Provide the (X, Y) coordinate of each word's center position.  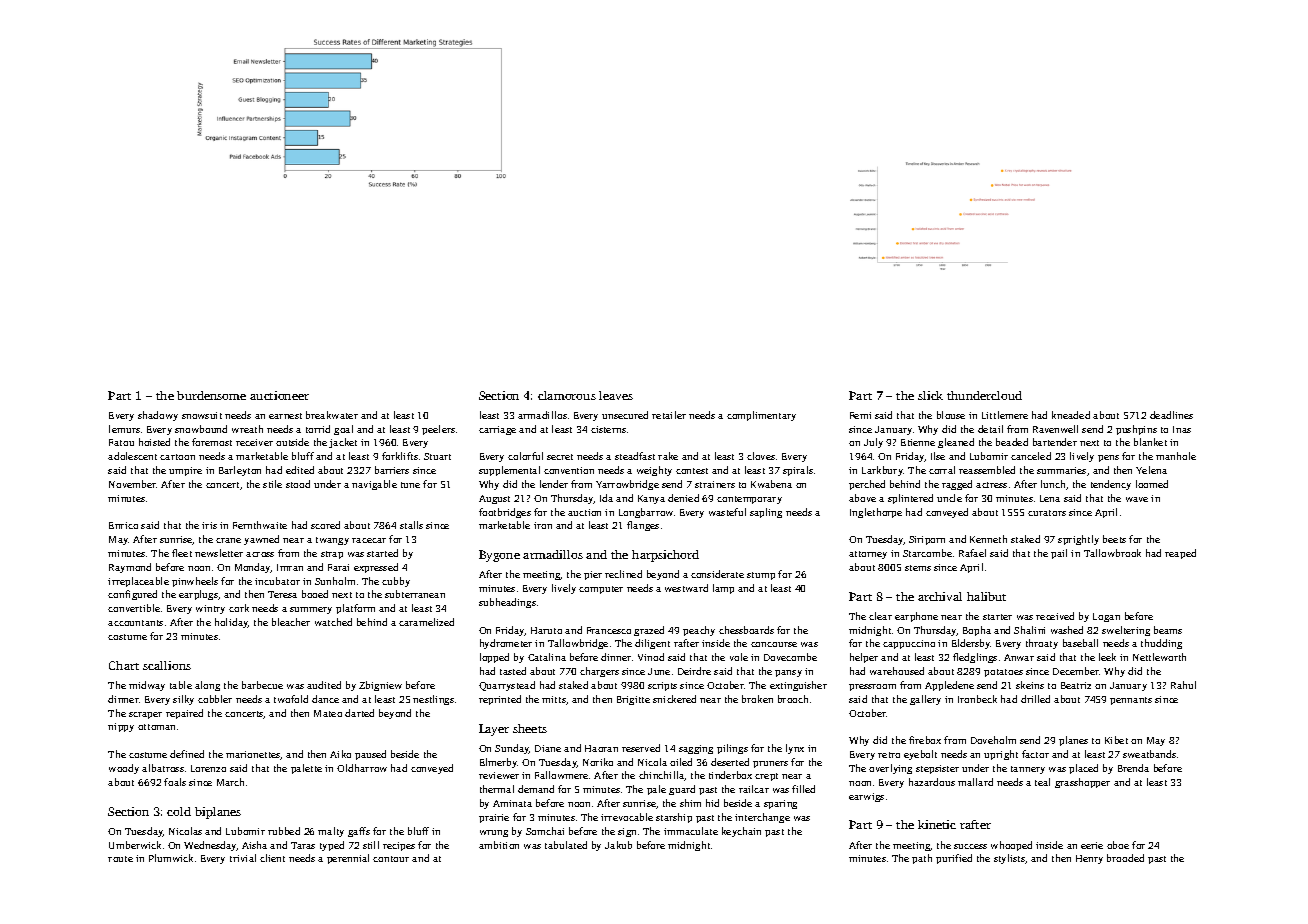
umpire (185, 471)
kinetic (937, 824)
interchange (762, 818)
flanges (643, 526)
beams (1168, 630)
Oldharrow (362, 768)
